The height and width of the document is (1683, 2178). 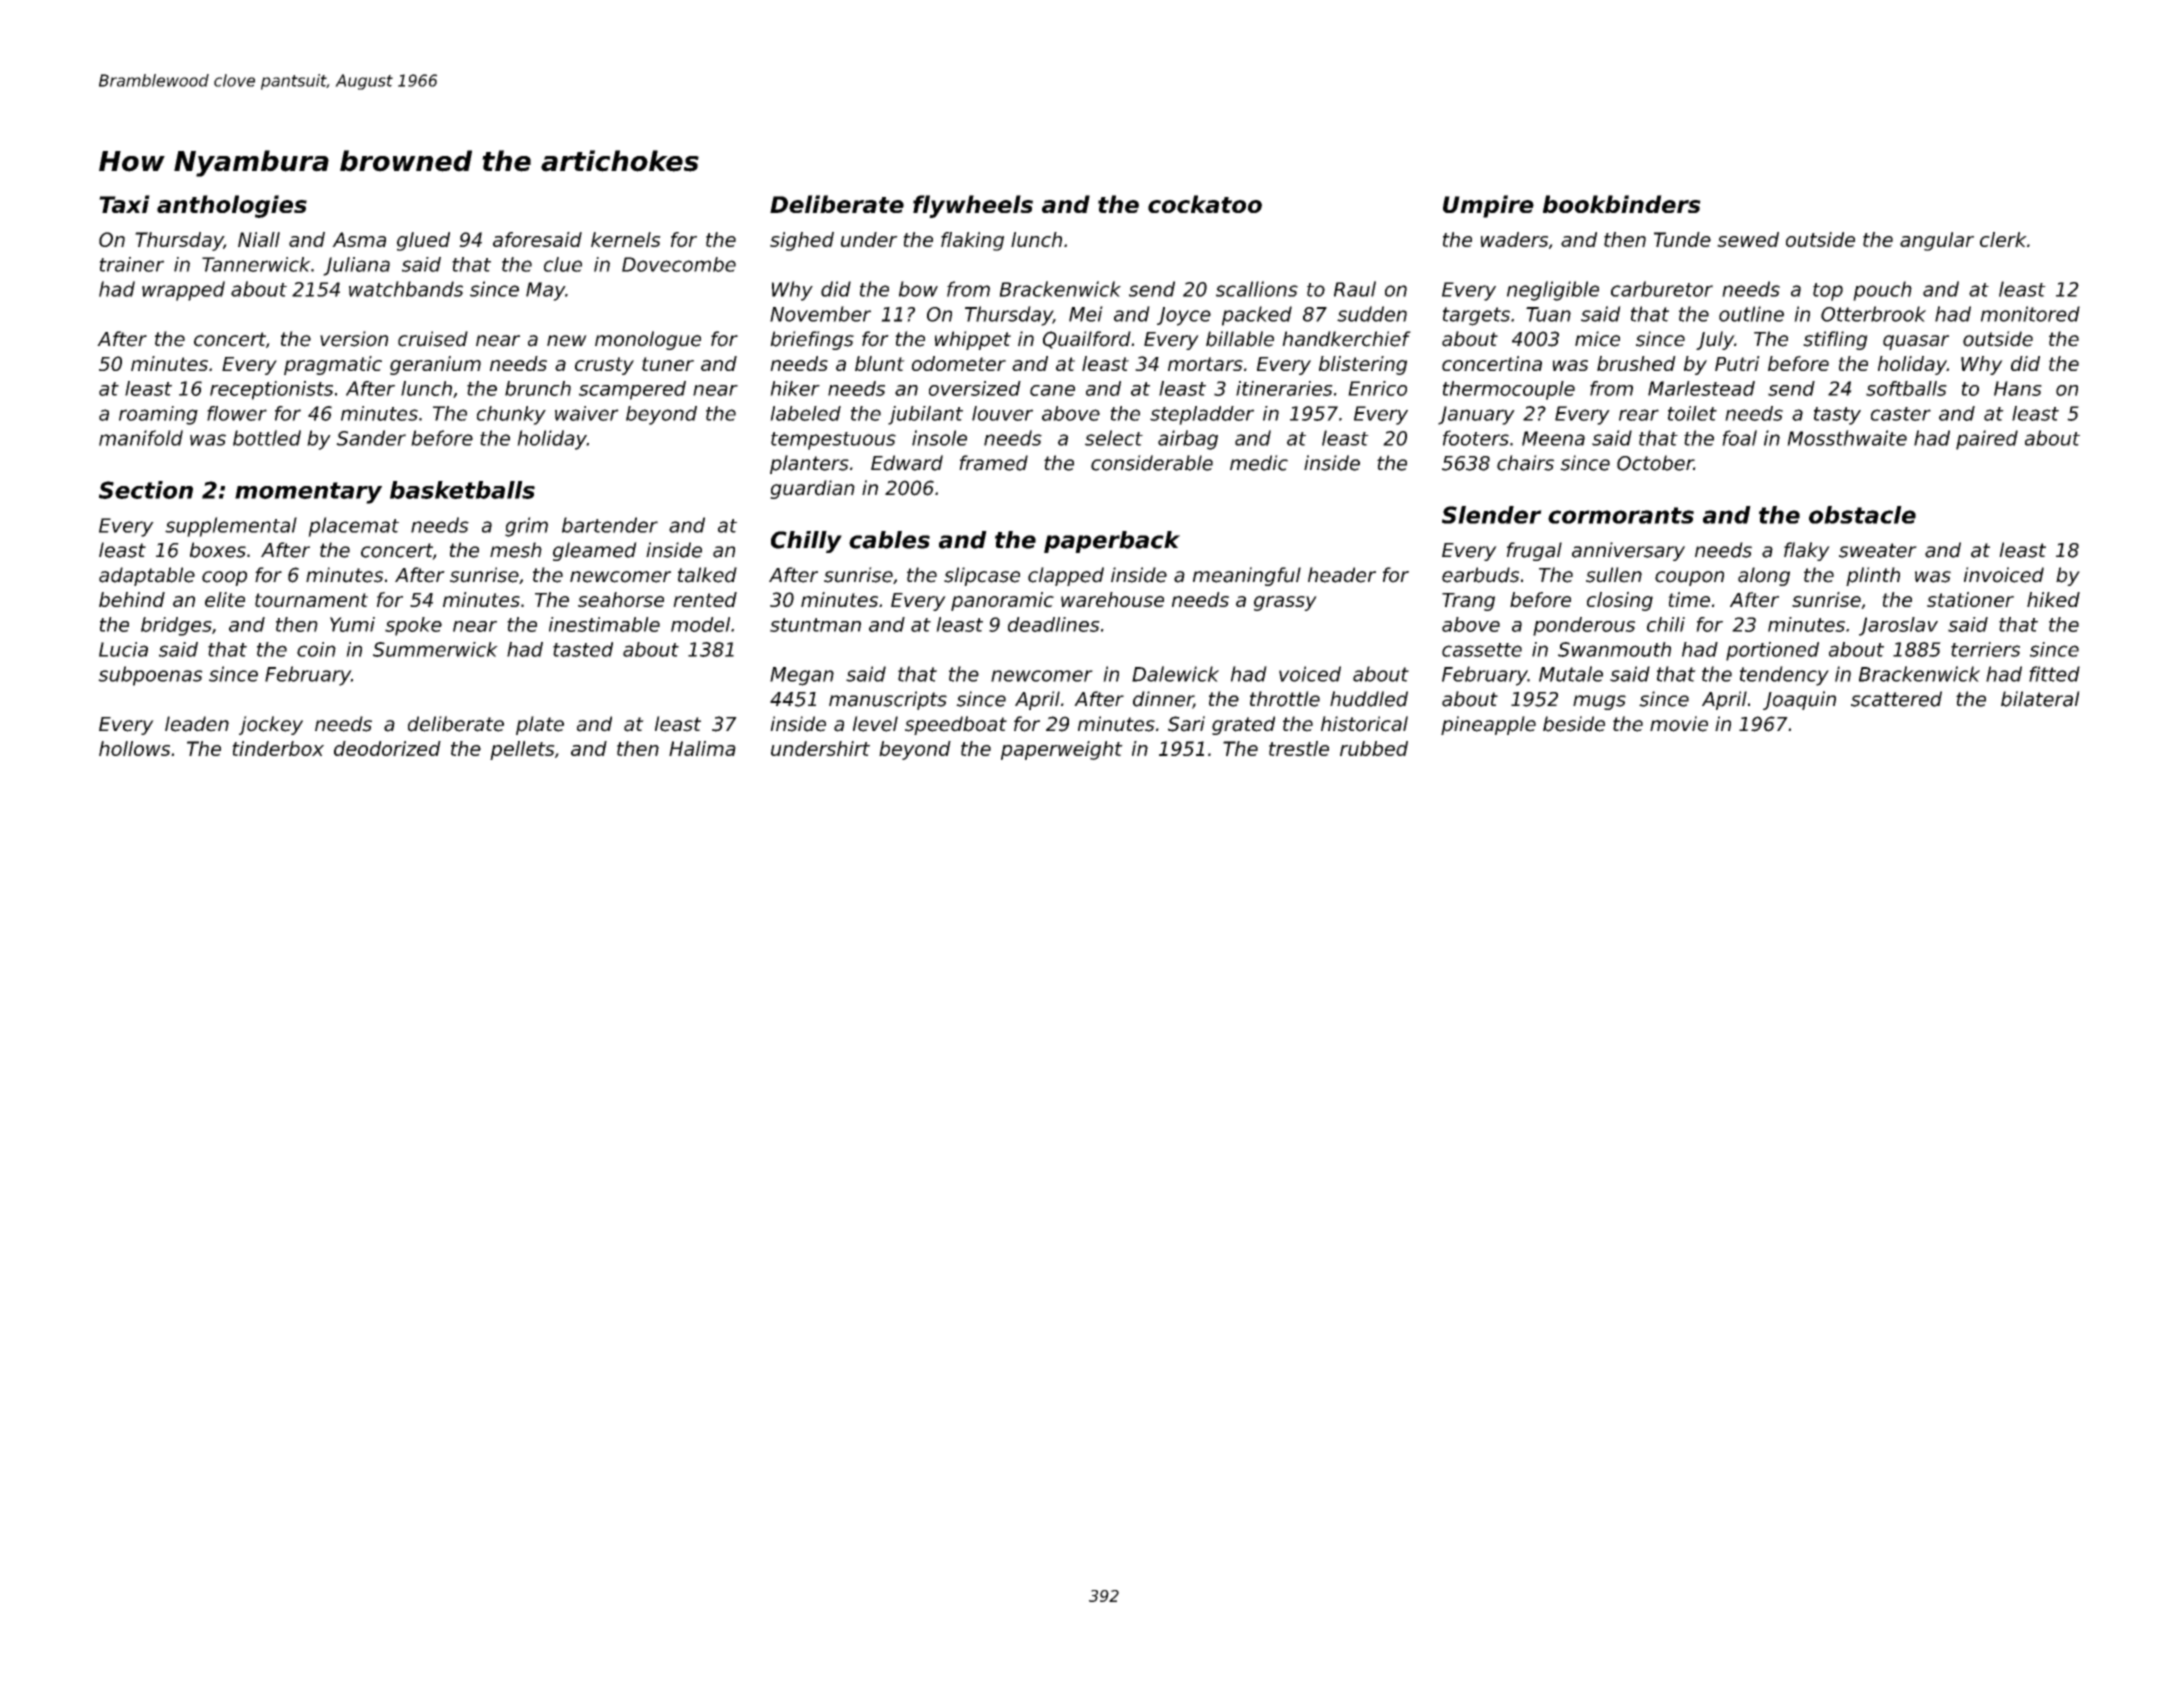 What do you see at coordinates (123, 649) in the document?
I see `Lucia` at bounding box center [123, 649].
